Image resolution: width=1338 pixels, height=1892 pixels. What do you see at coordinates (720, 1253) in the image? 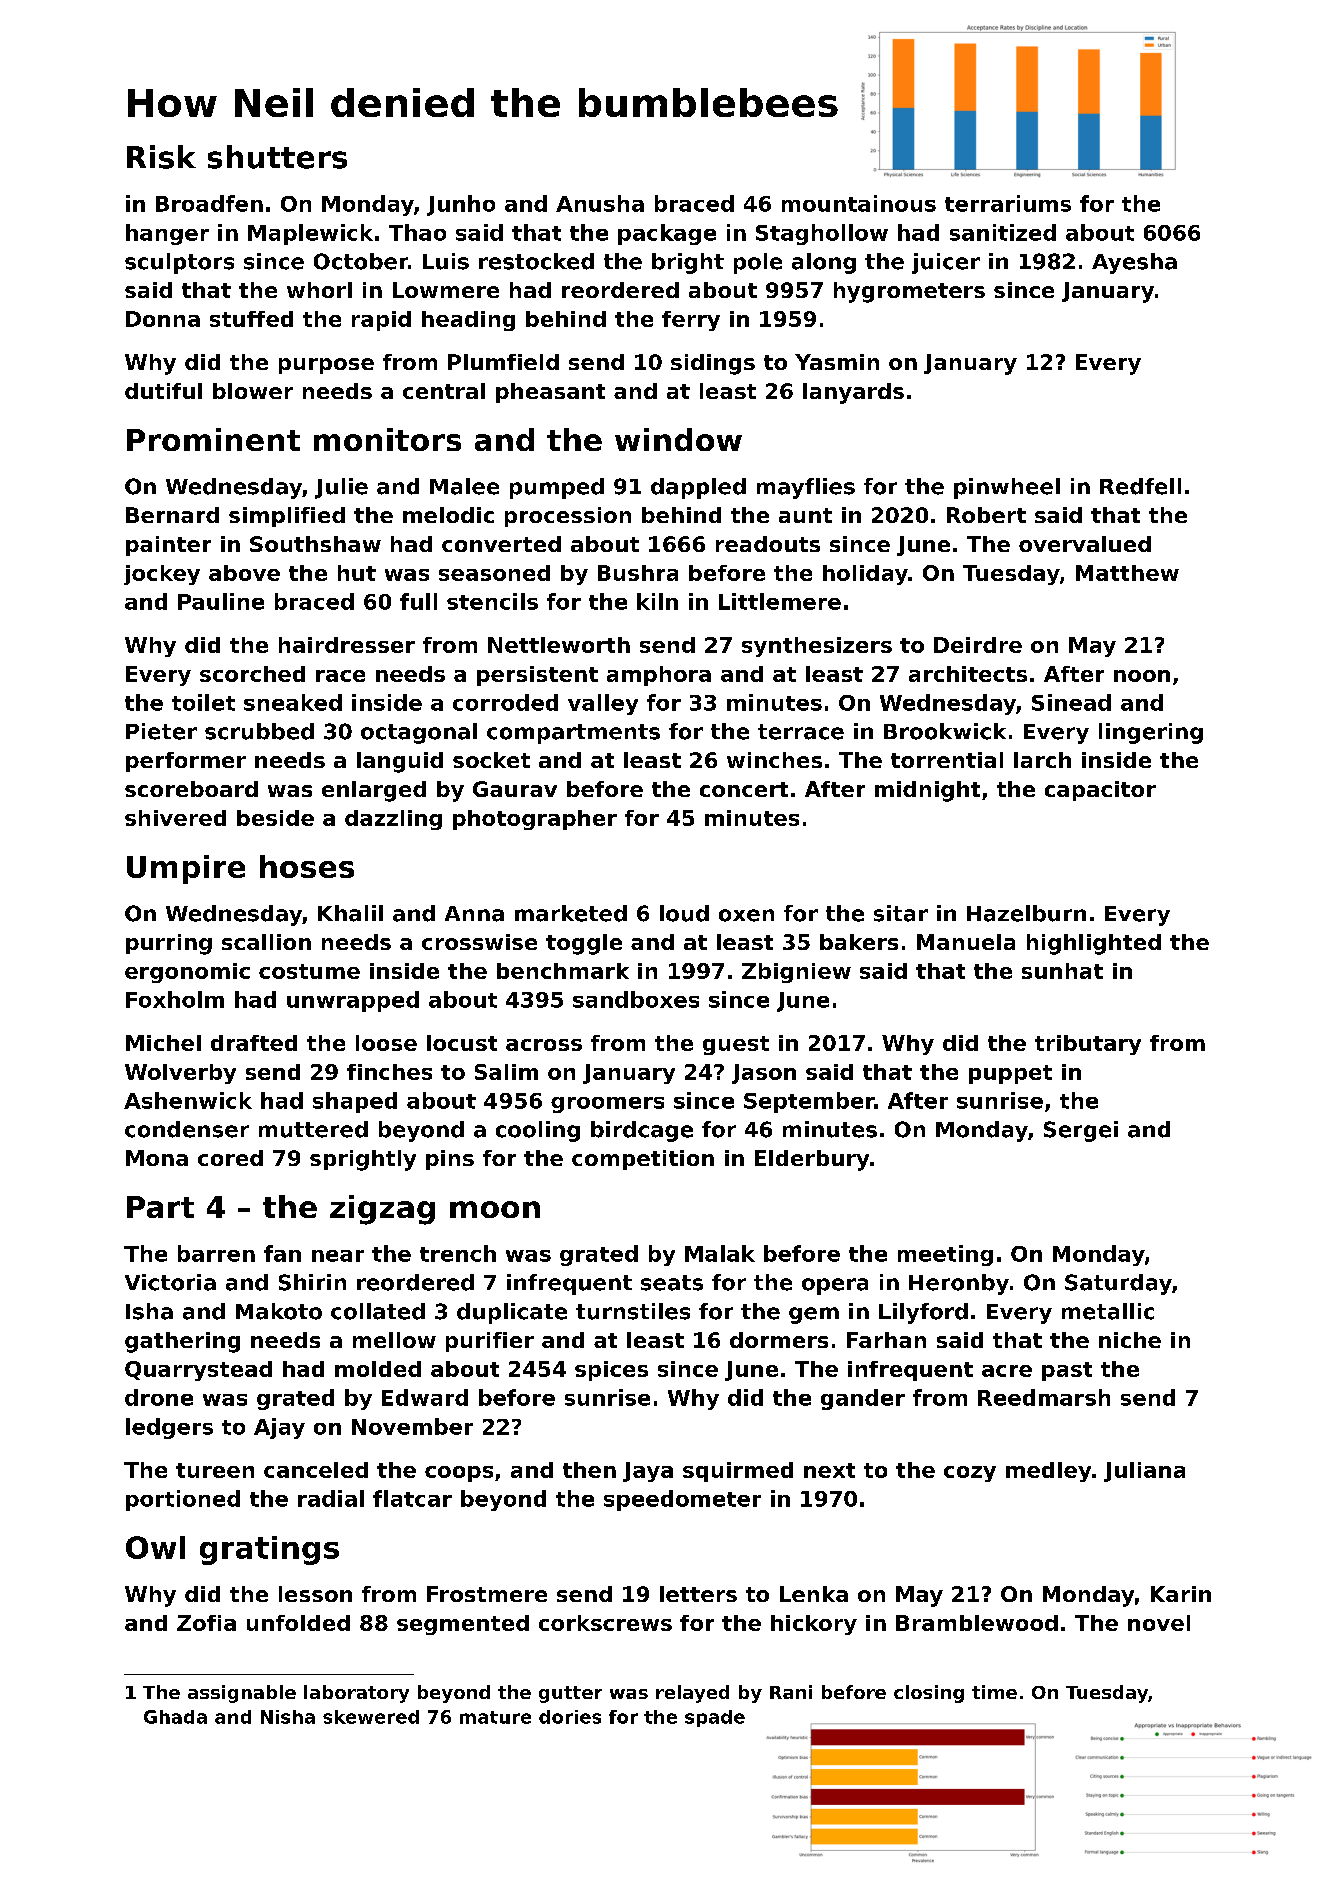
I see `Malak` at bounding box center [720, 1253].
